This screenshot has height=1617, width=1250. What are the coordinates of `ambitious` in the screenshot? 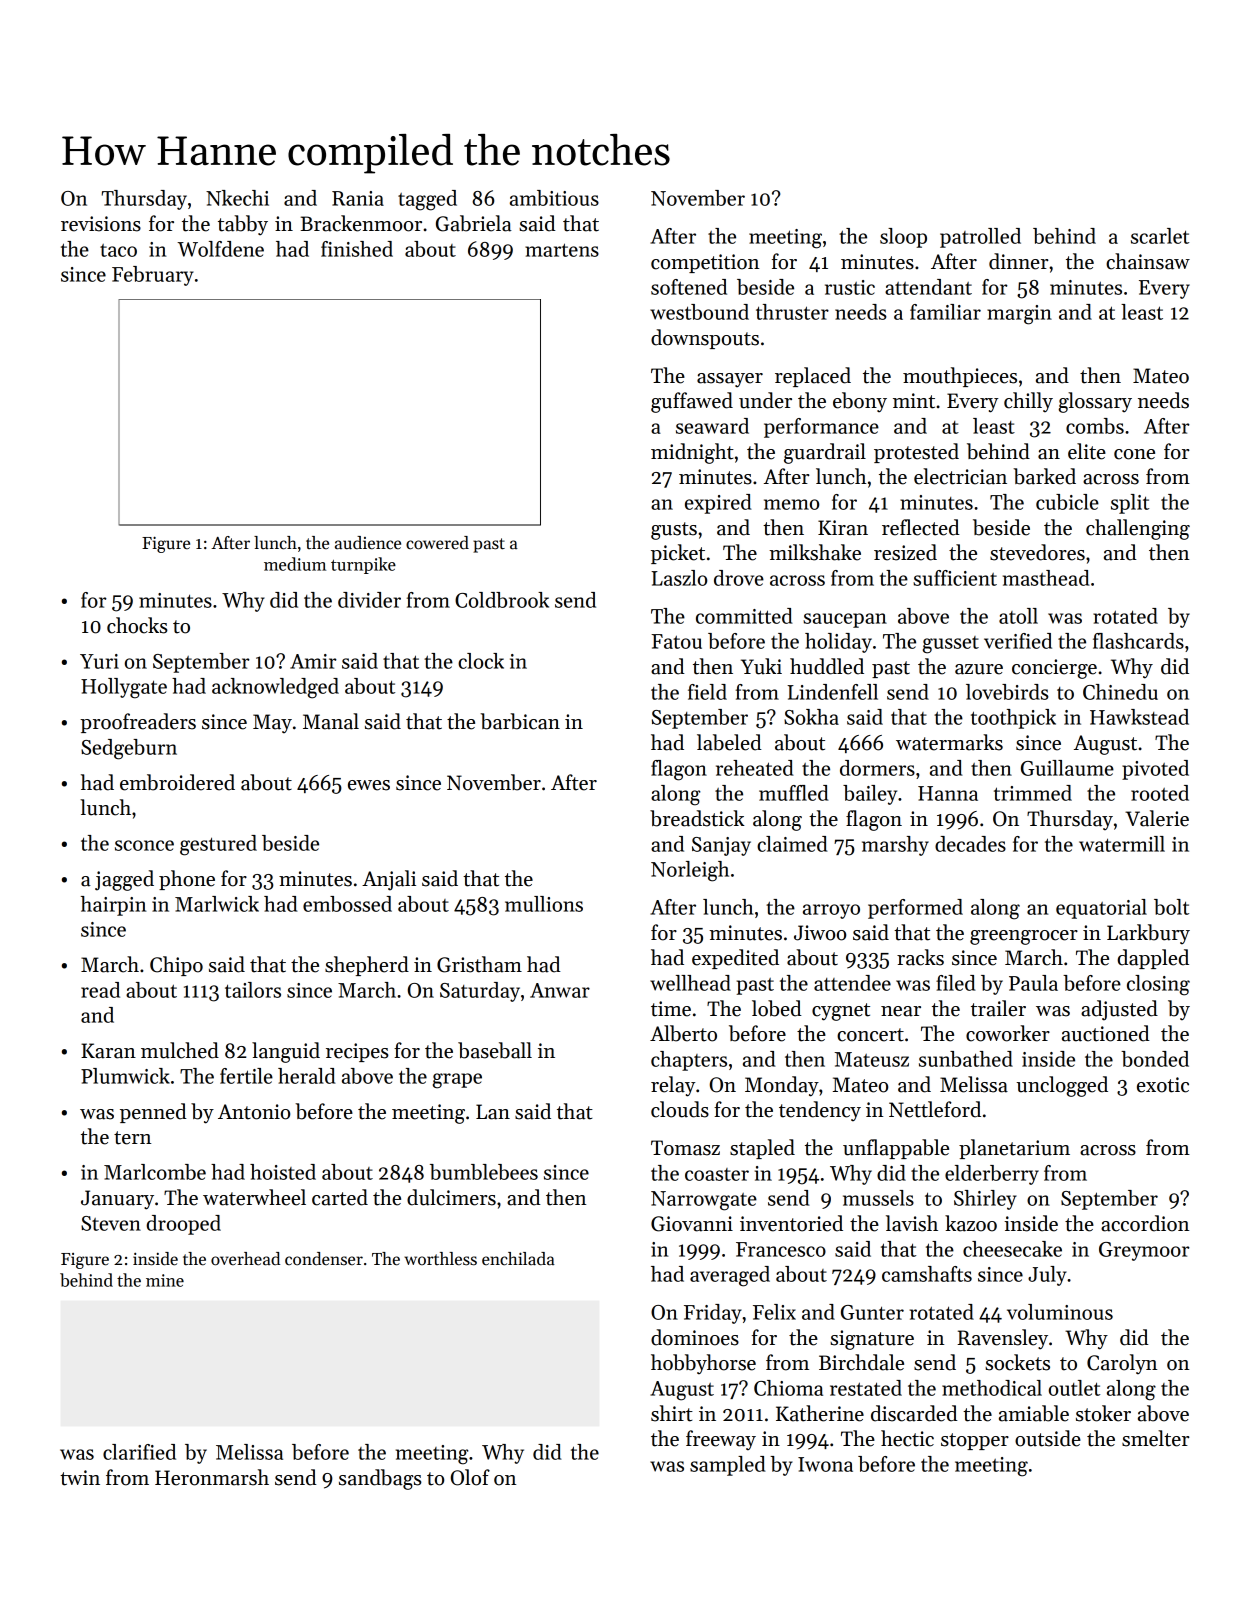 It's located at (554, 198).
